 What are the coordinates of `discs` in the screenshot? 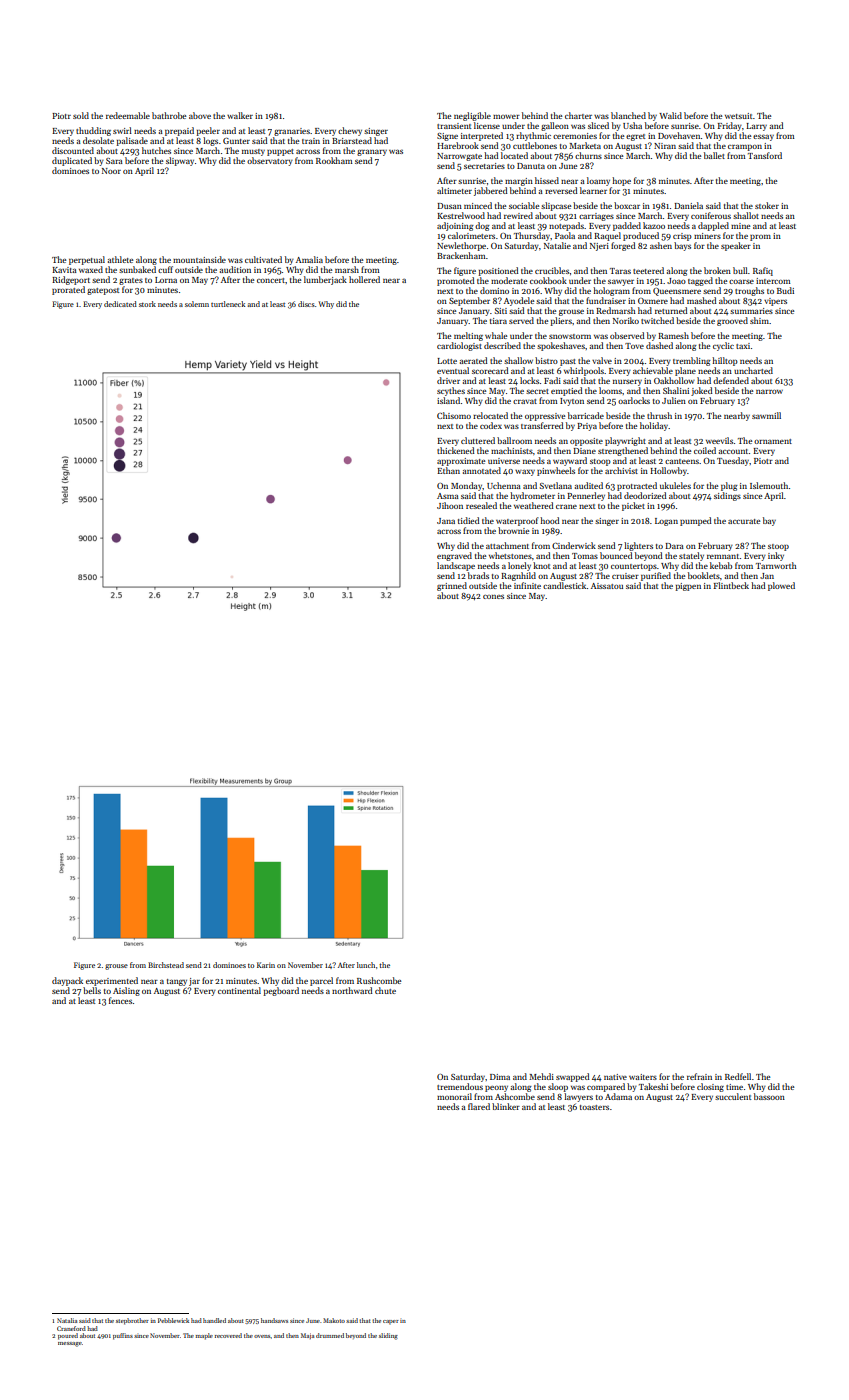 It's located at (306, 304).
